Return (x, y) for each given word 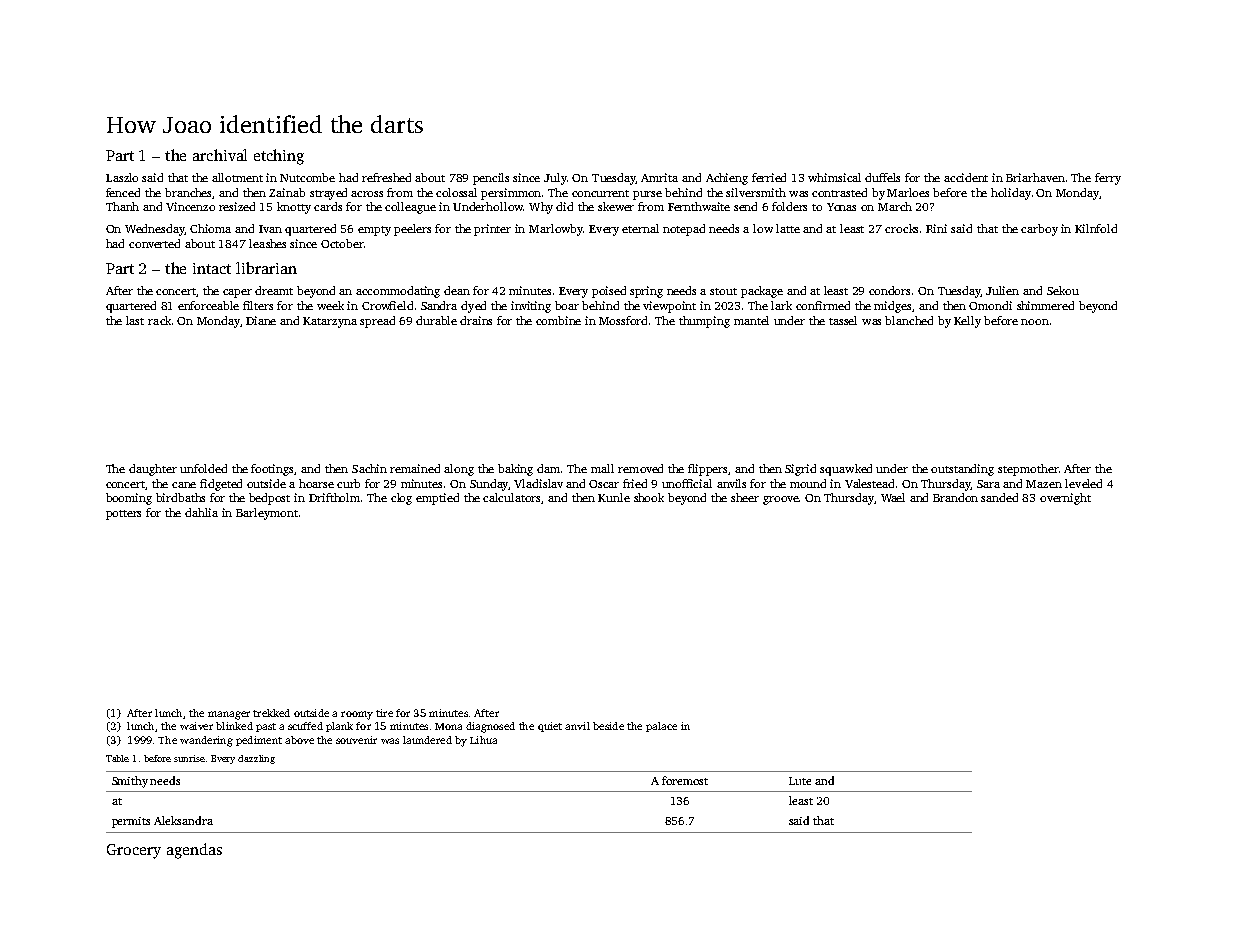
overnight (1065, 499)
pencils (491, 179)
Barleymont (267, 514)
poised (609, 292)
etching (279, 157)
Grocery (134, 851)
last (135, 320)
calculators (512, 498)
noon (1035, 322)
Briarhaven (1035, 177)
